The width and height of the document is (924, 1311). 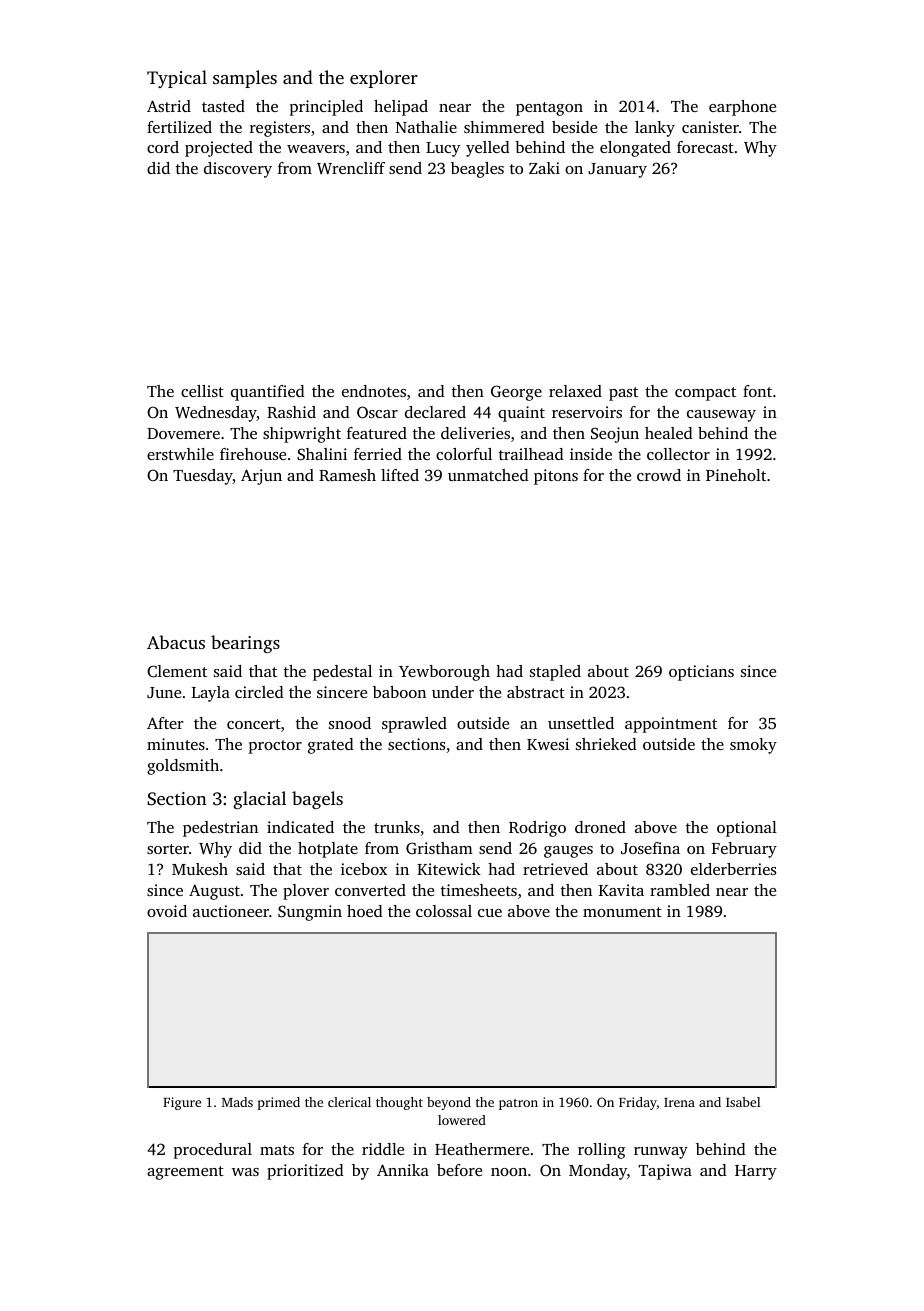 I want to click on opticians, so click(x=701, y=673).
